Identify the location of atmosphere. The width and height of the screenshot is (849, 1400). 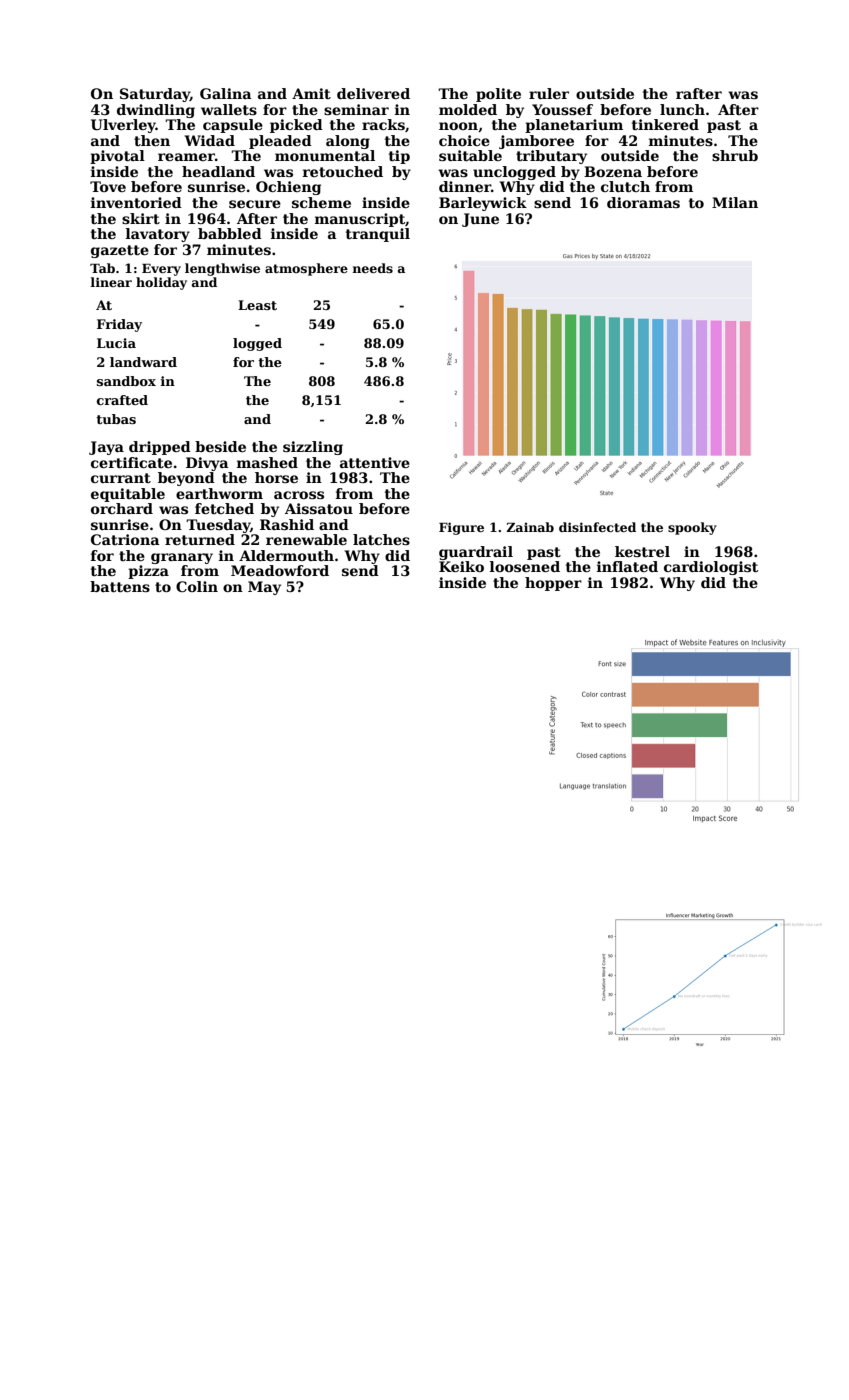
(306, 269).
